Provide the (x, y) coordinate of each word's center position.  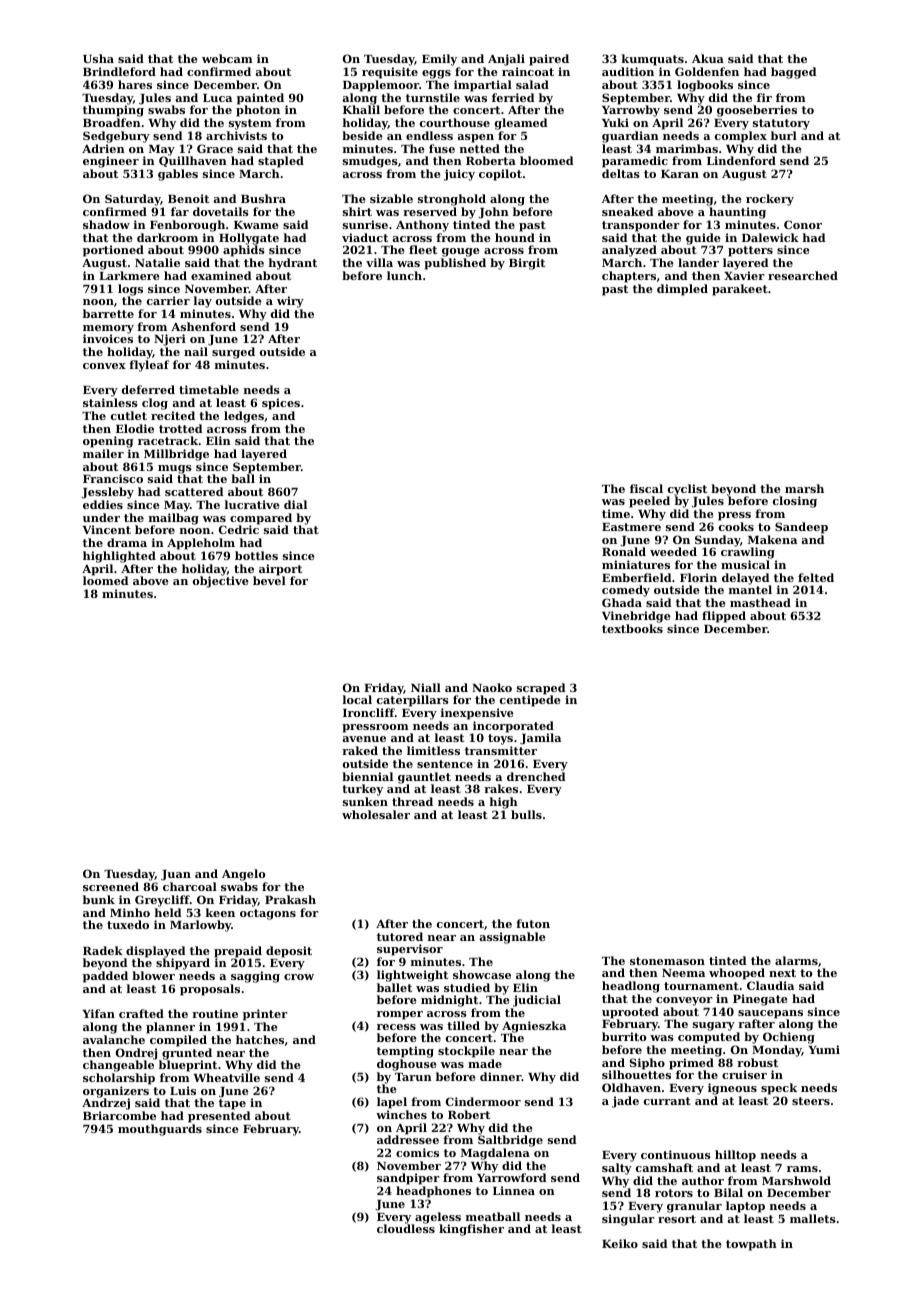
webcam (227, 58)
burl (784, 135)
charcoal (190, 886)
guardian (630, 137)
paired (549, 60)
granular (694, 1207)
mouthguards (160, 1130)
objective (221, 582)
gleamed (521, 124)
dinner (501, 1076)
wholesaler (376, 814)
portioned (113, 251)
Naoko (492, 687)
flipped (724, 617)
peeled (649, 502)
